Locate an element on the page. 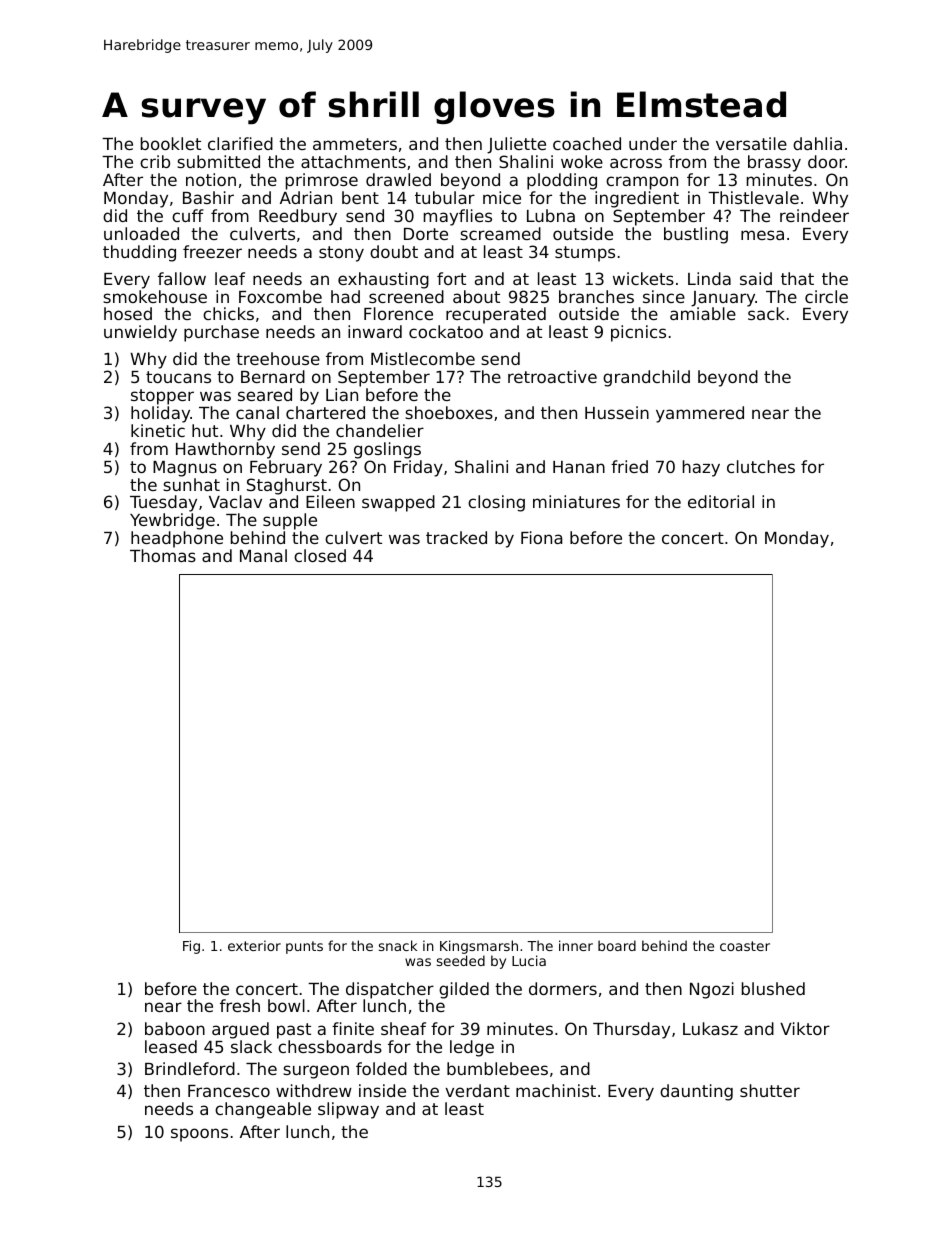  Viktor is located at coordinates (805, 1028).
